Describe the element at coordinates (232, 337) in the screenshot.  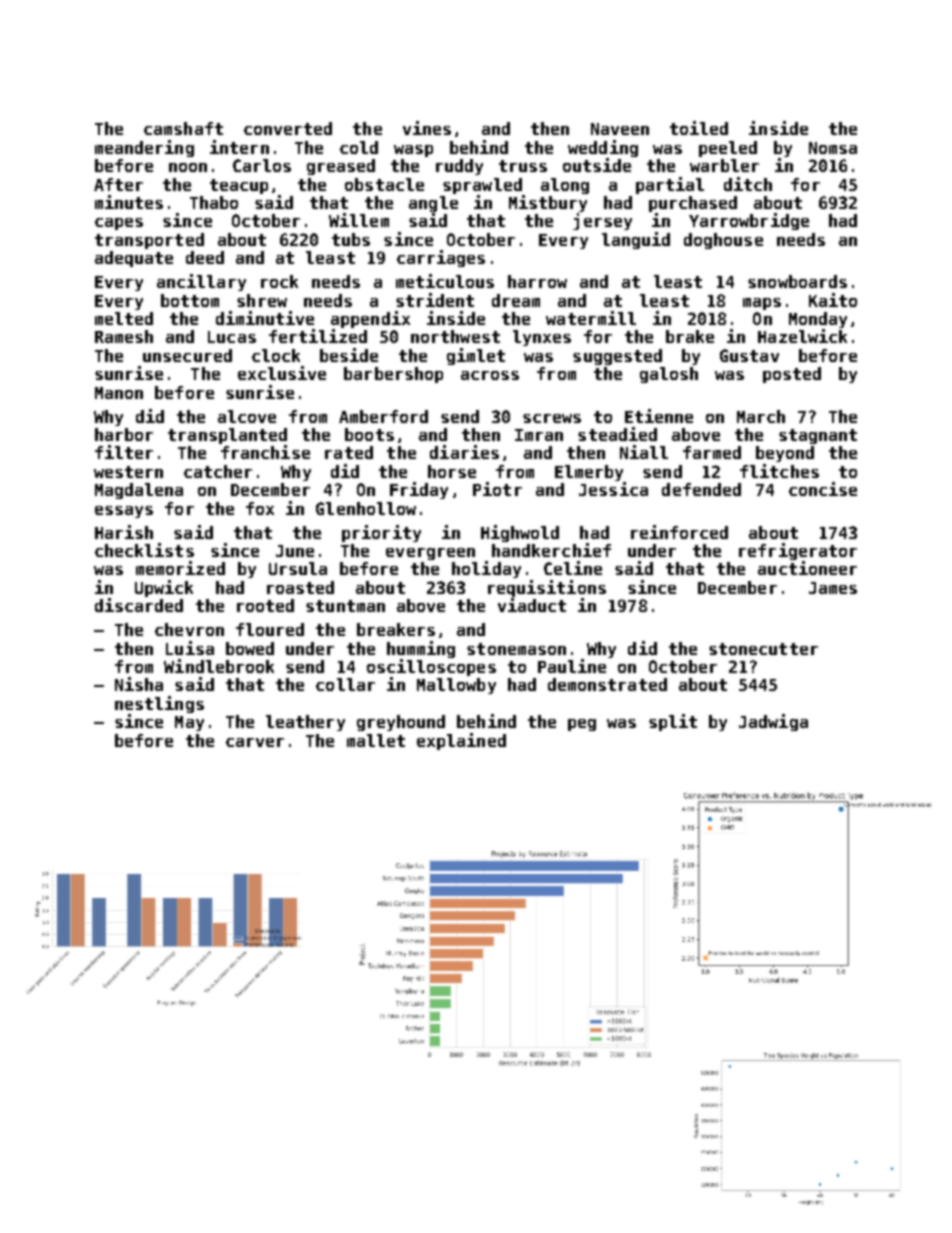
I see `Lucas` at that location.
